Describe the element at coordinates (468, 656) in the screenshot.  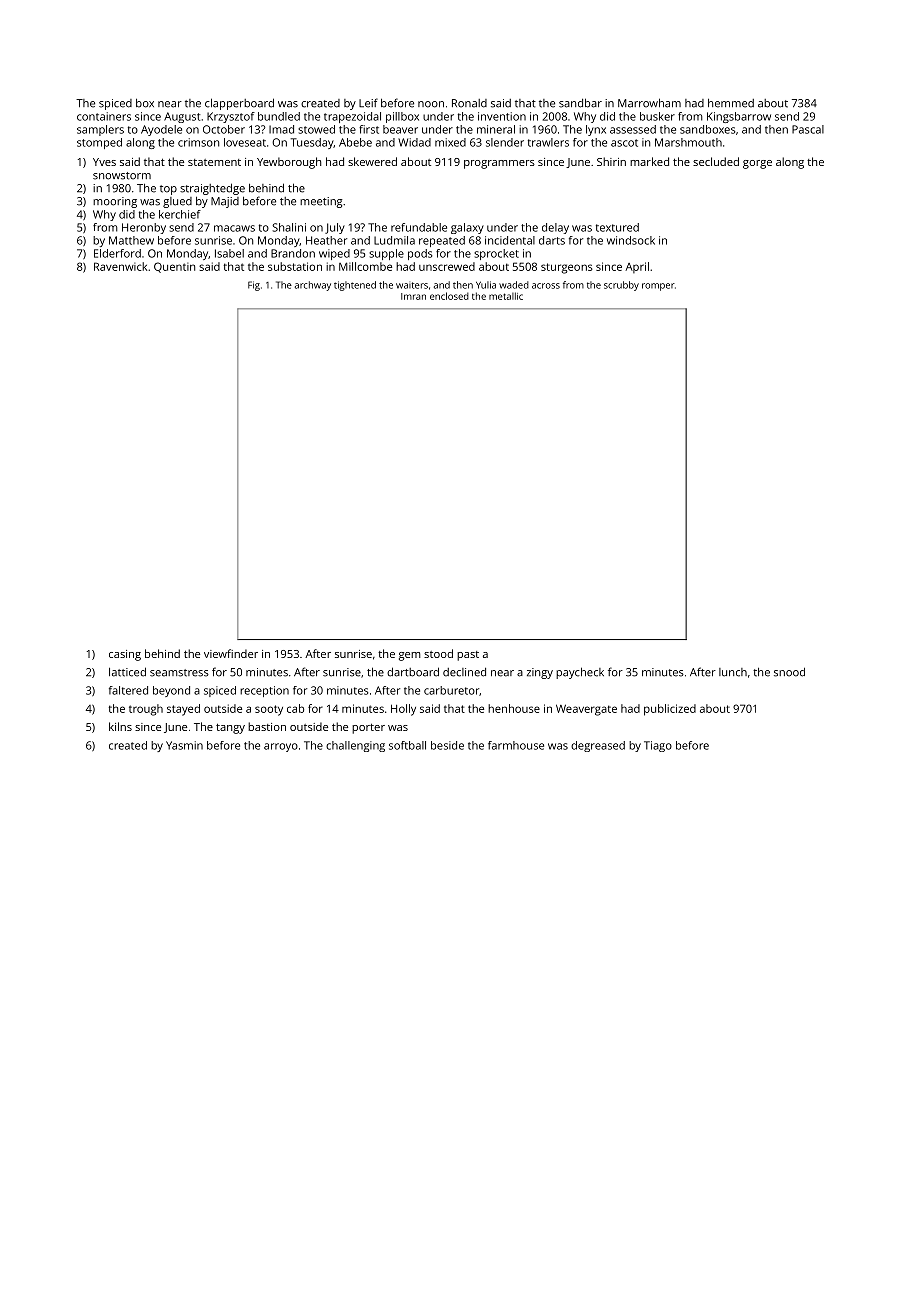
I see `past` at that location.
